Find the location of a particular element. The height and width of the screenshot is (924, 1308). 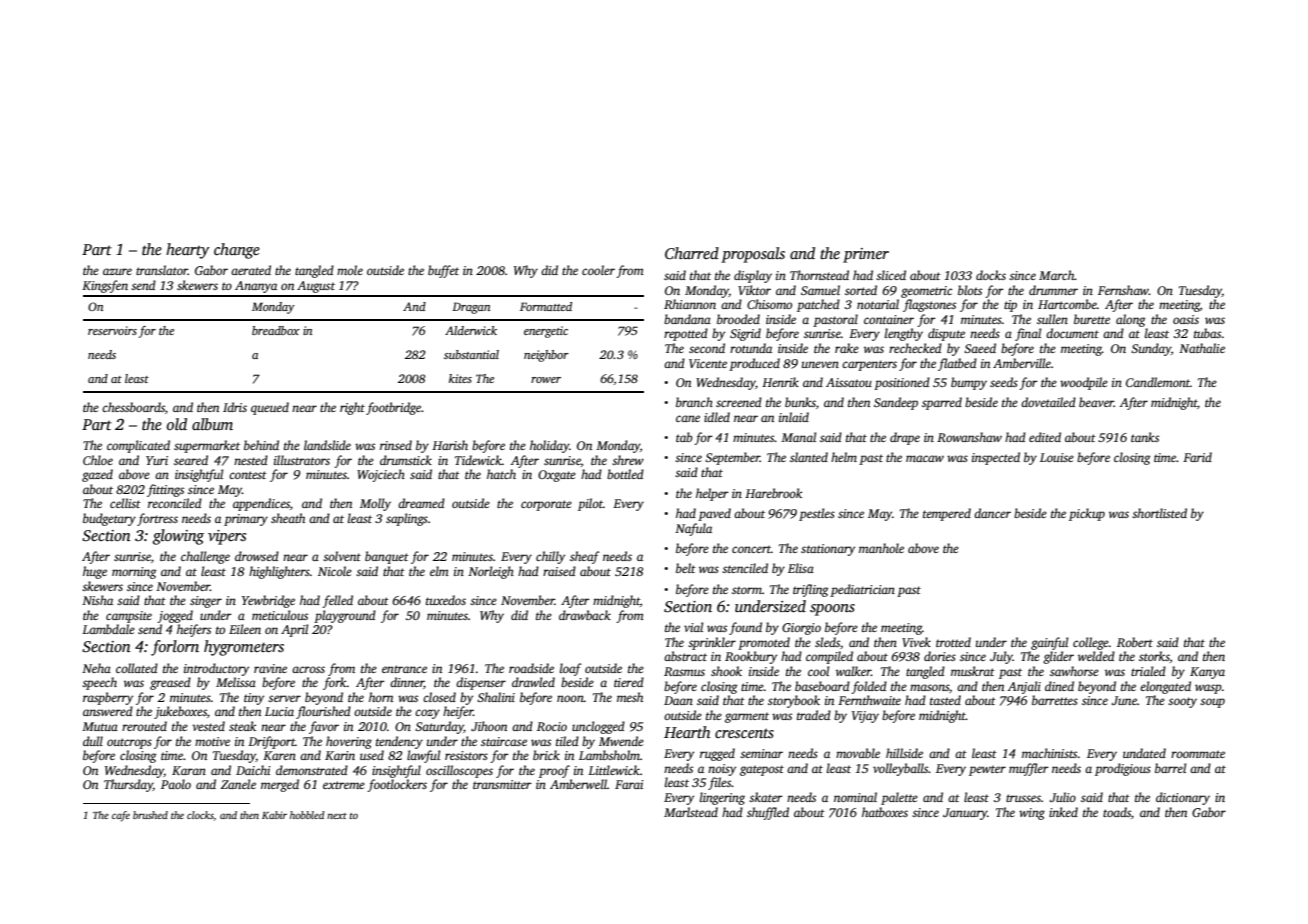

Robert is located at coordinates (1135, 642).
